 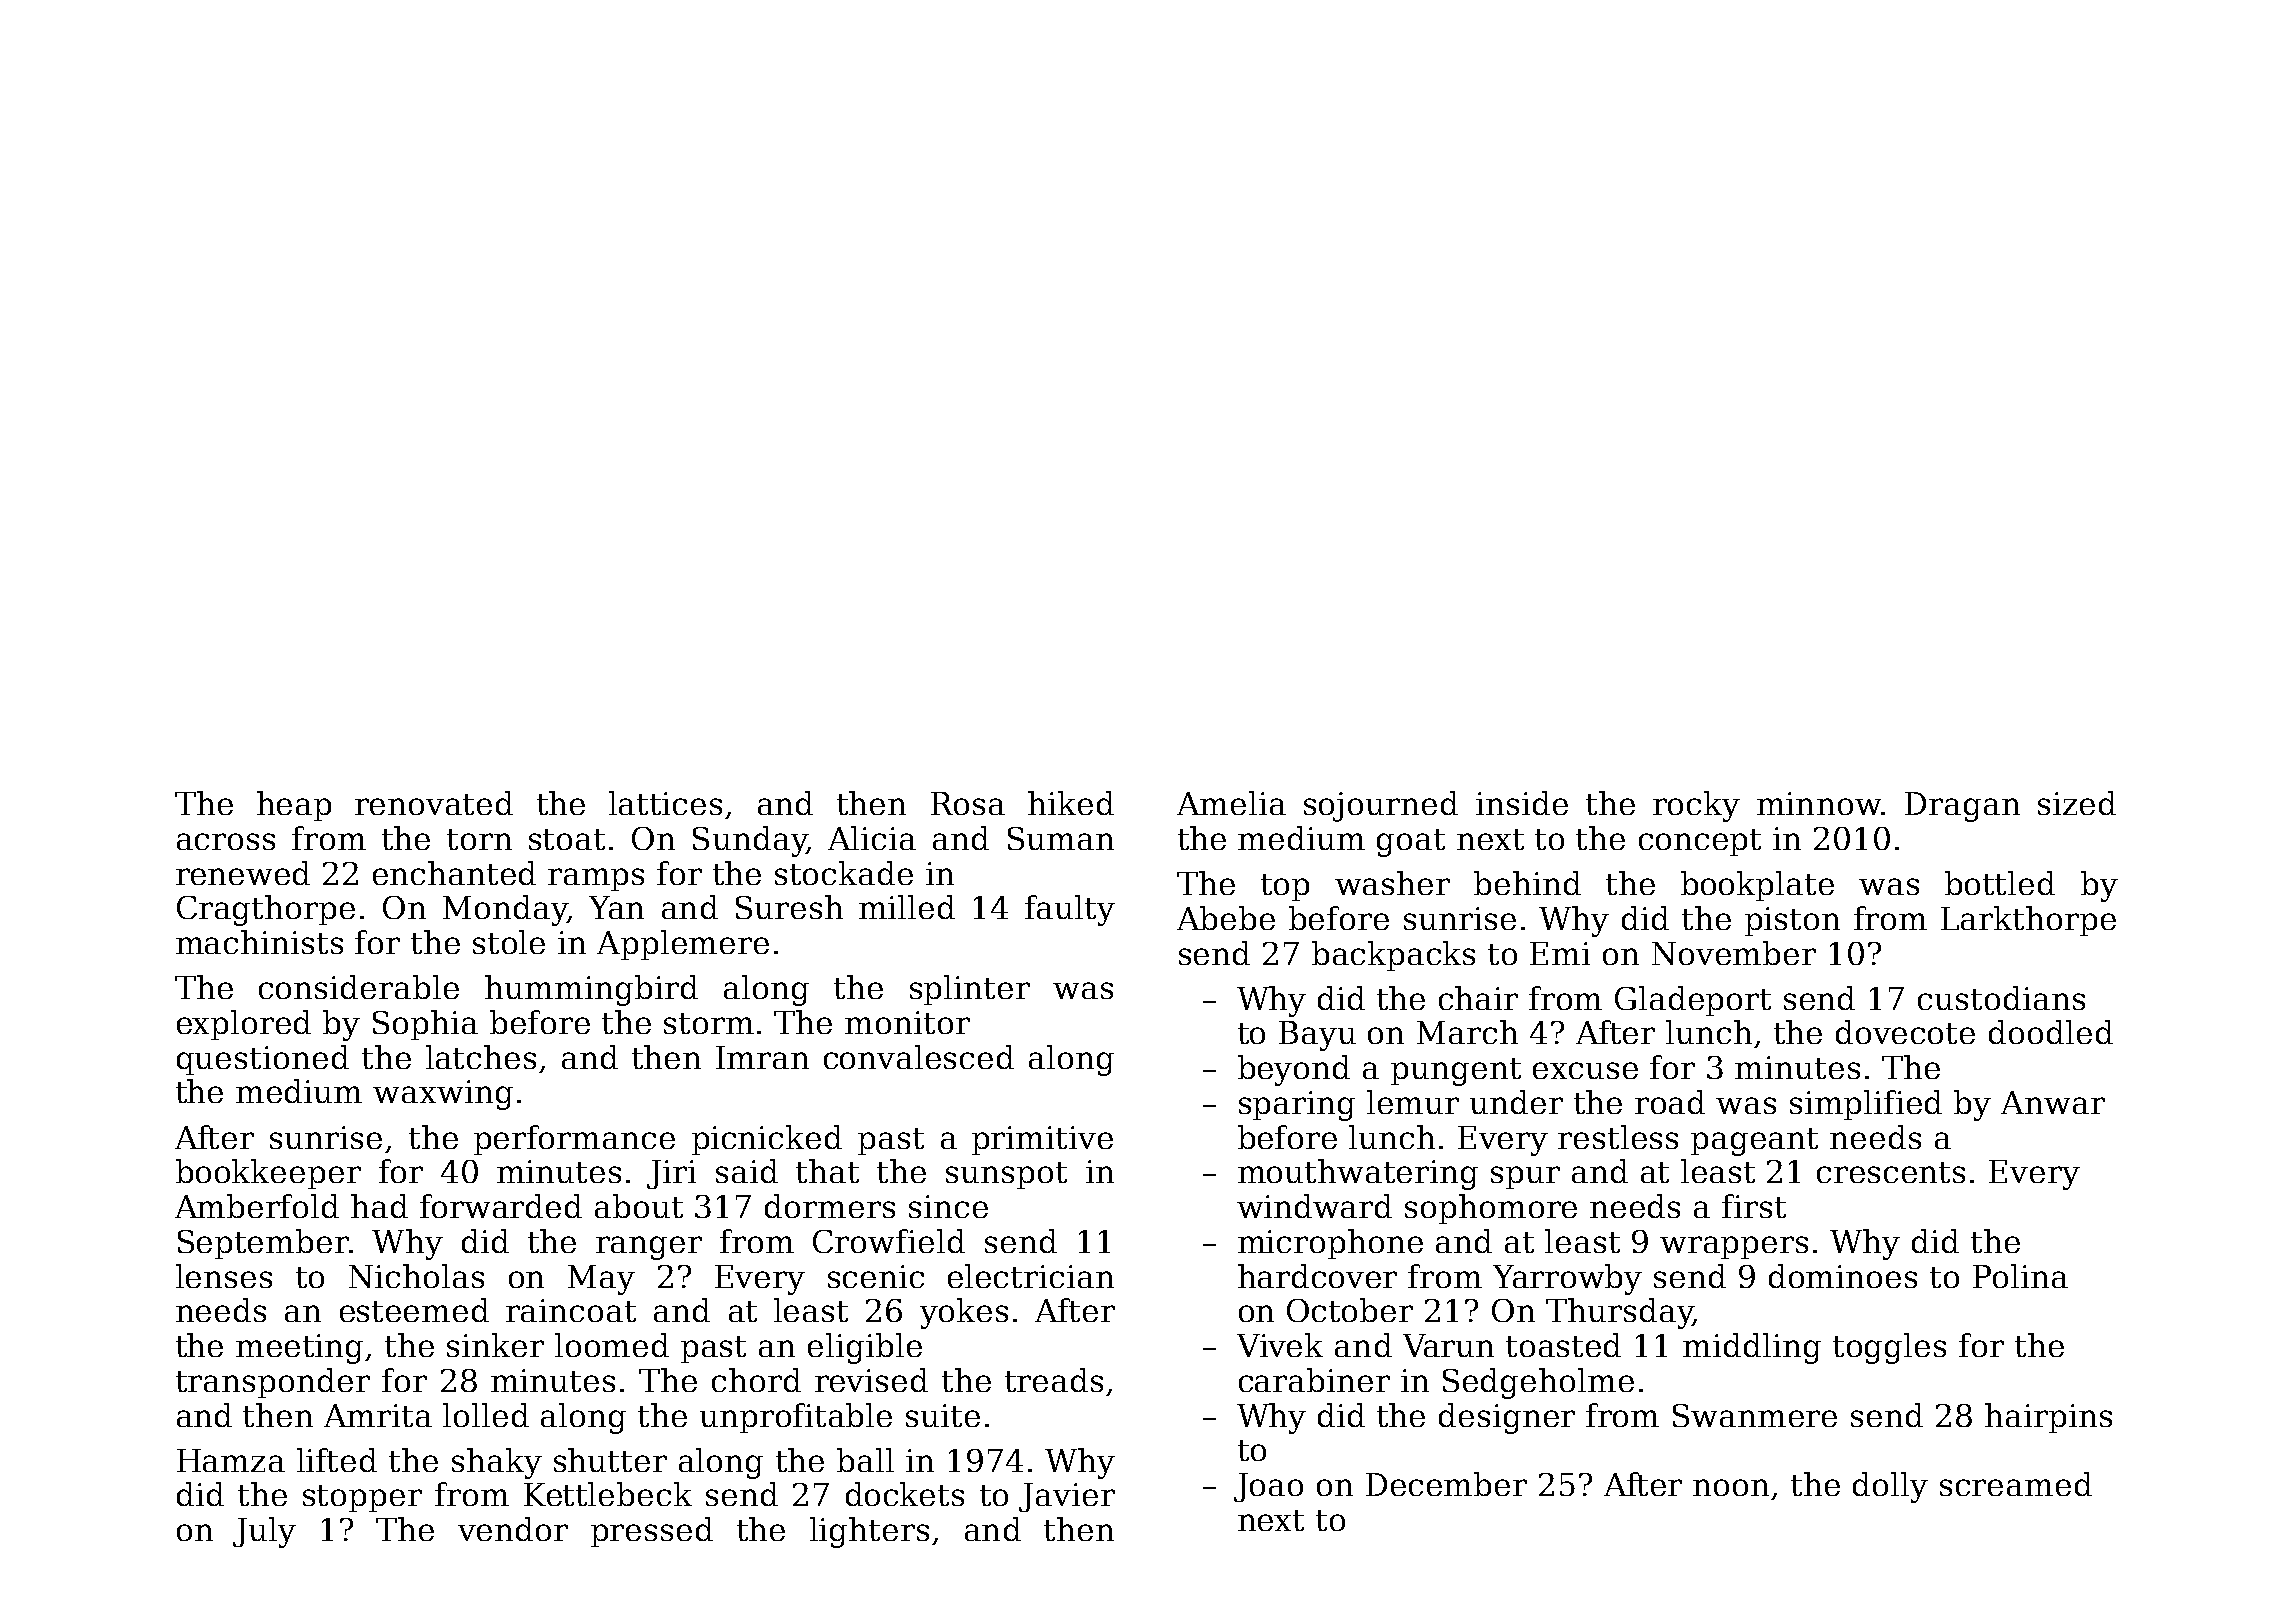 What do you see at coordinates (1891, 1172) in the screenshot?
I see `crescents` at bounding box center [1891, 1172].
